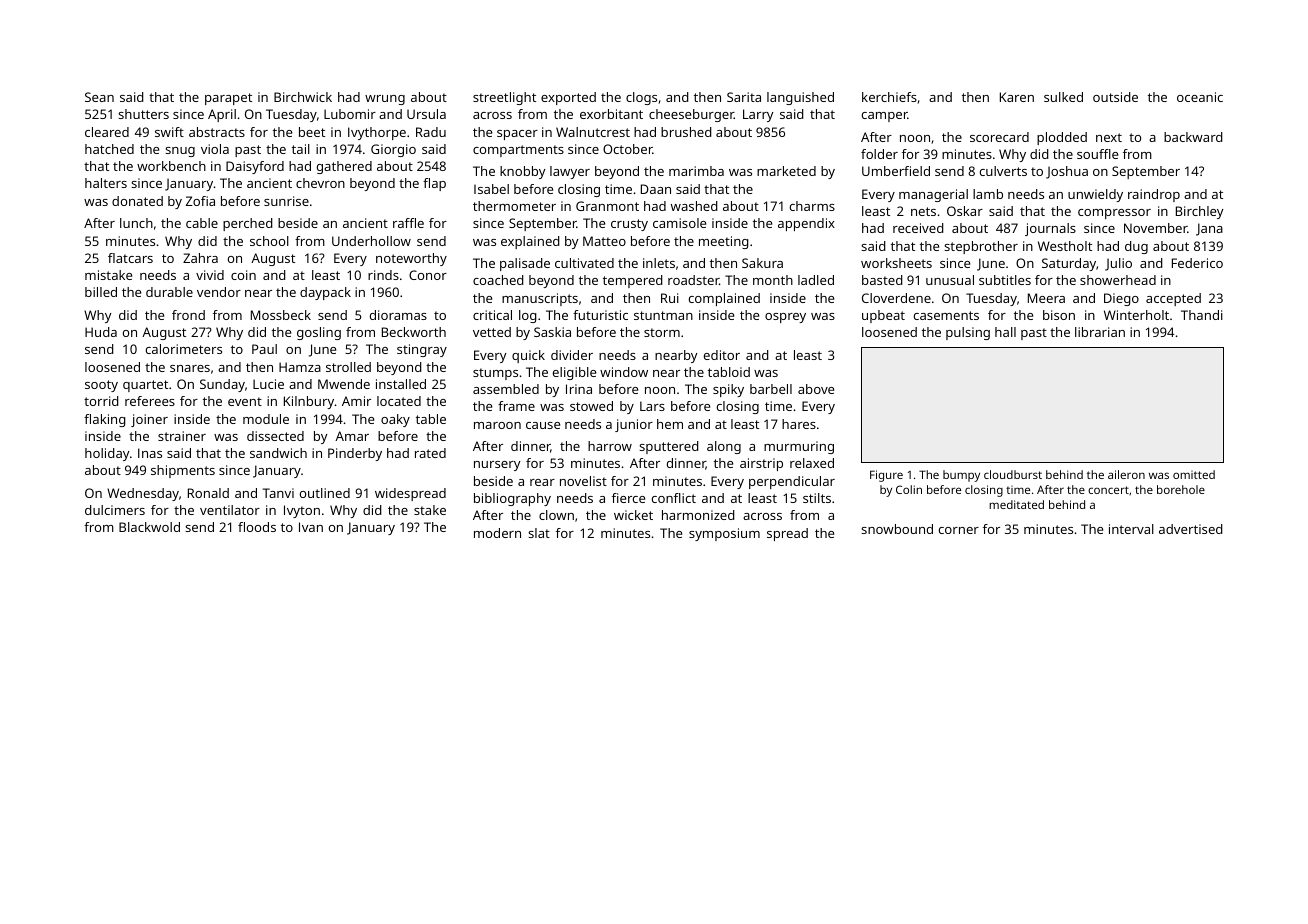  Describe the element at coordinates (99, 97) in the screenshot. I see `Sean` at that location.
